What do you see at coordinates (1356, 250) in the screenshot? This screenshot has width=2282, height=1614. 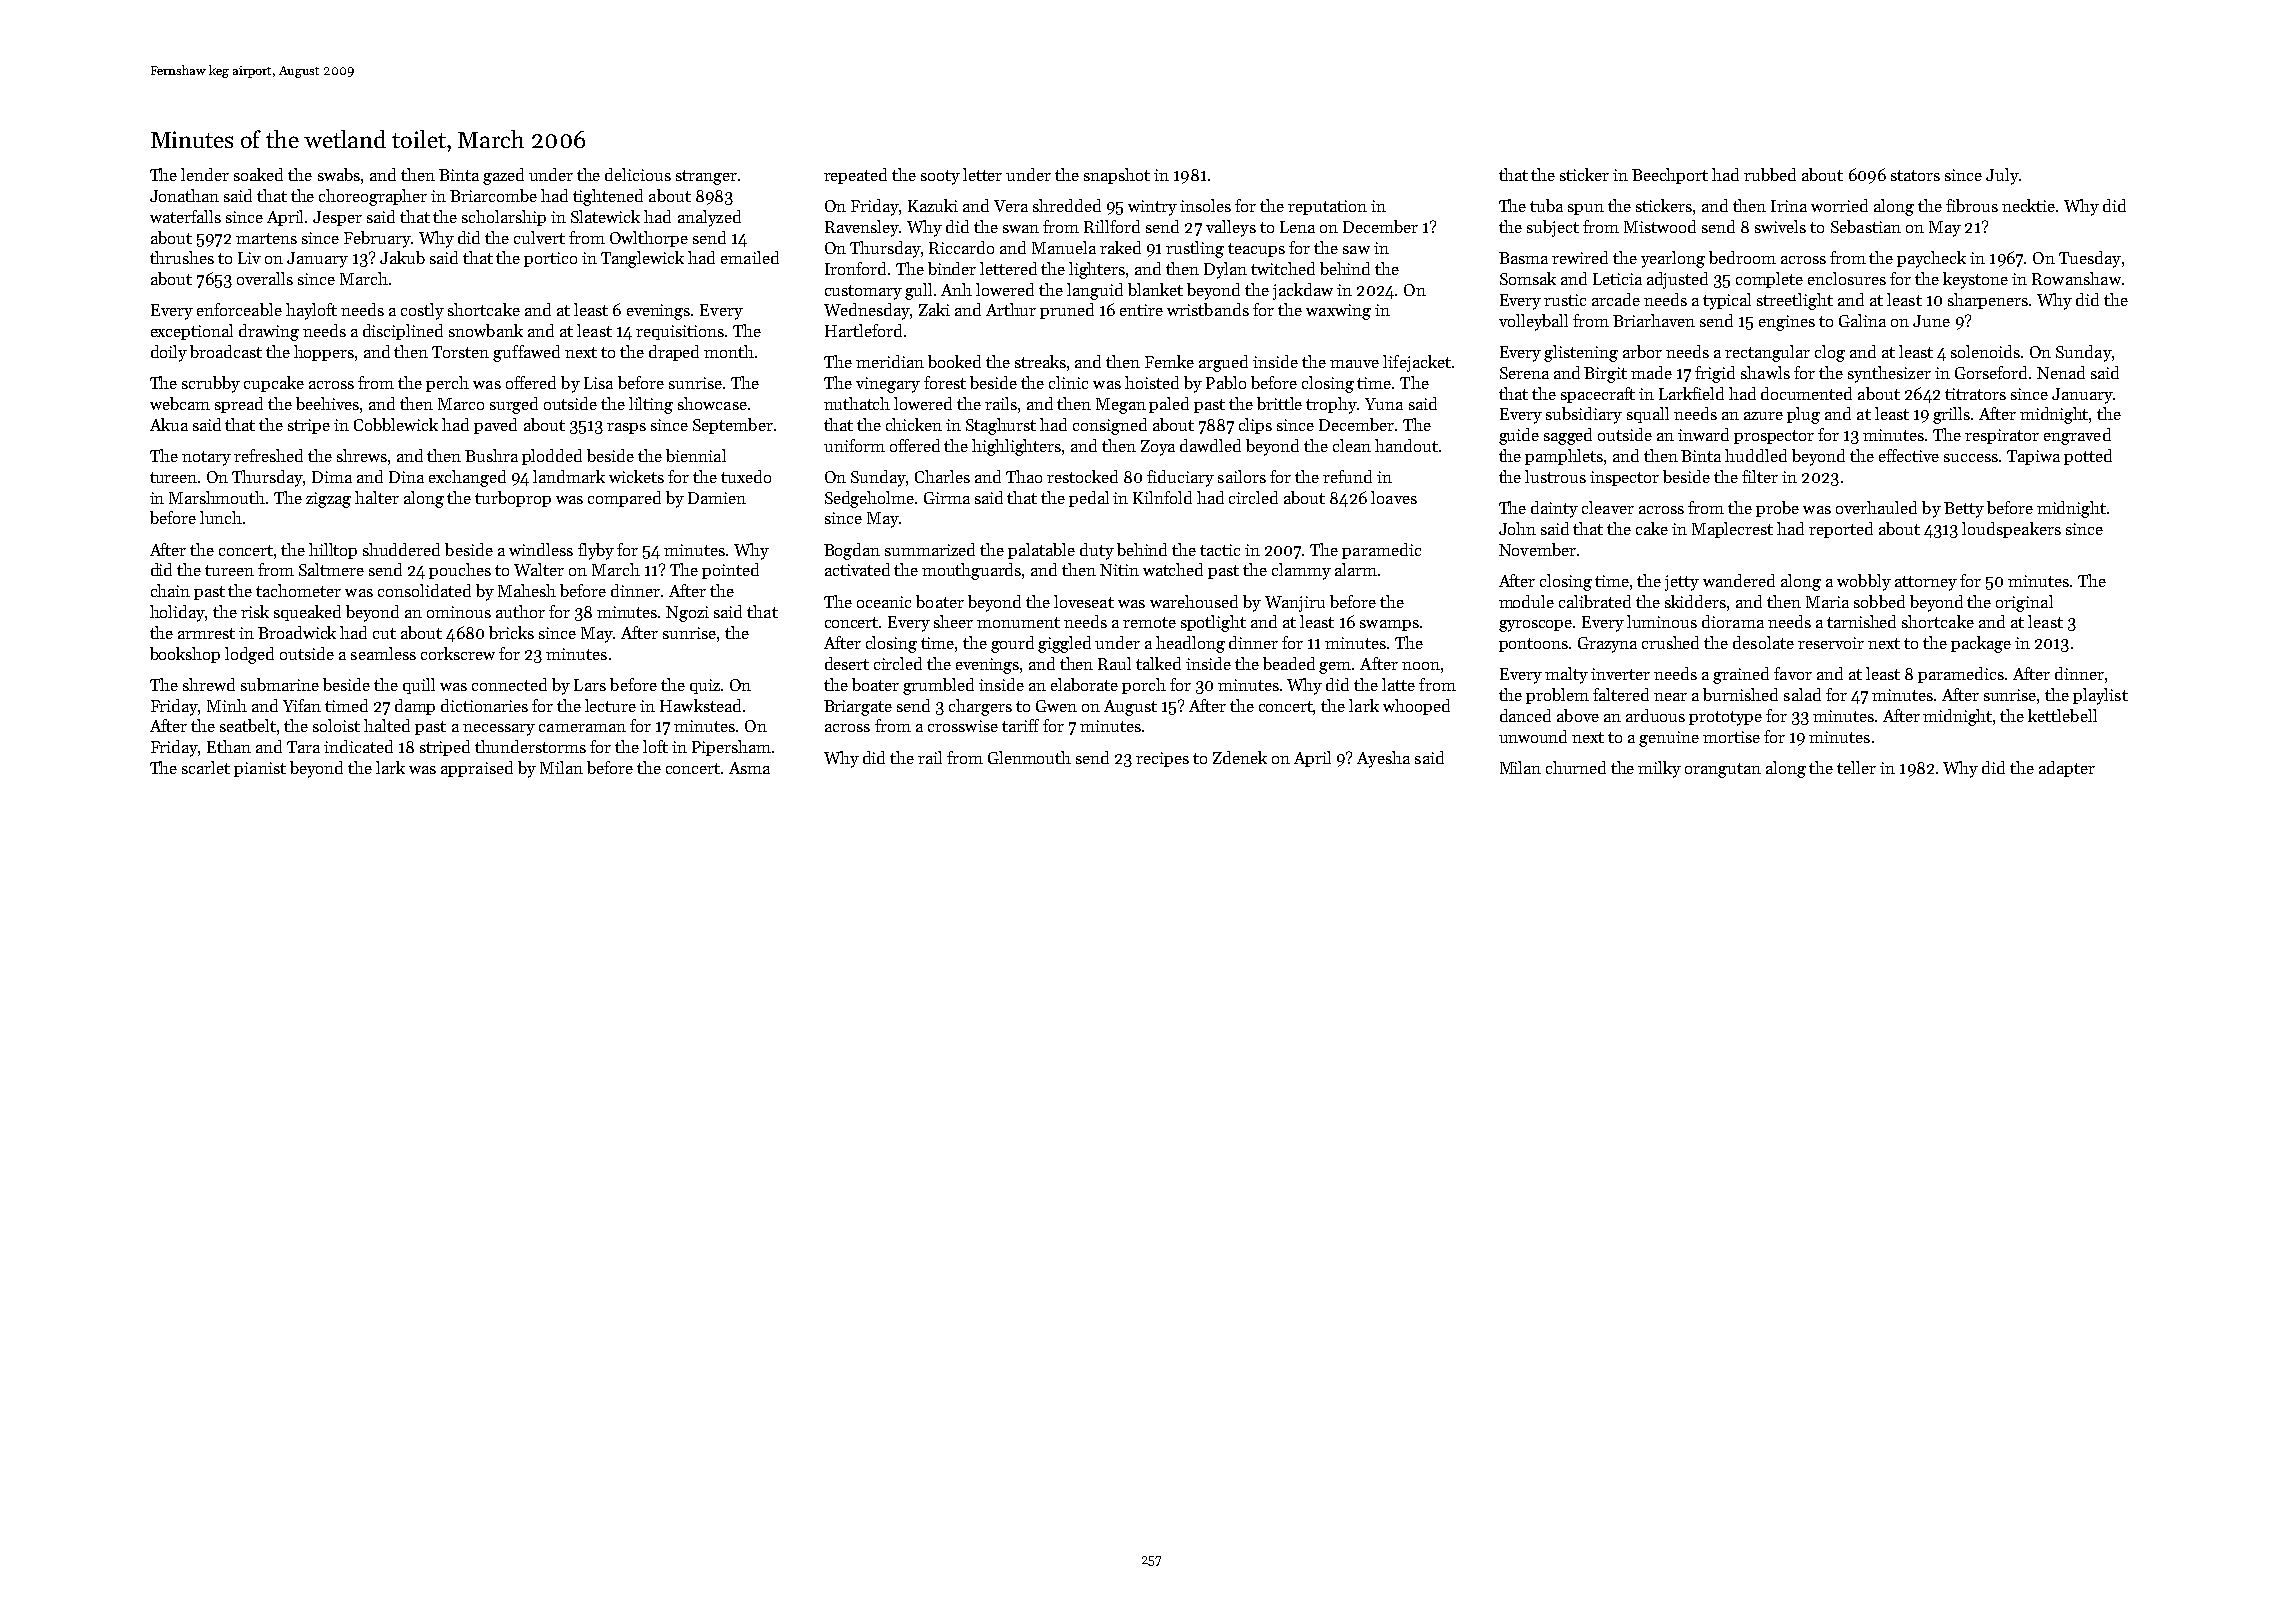 I see `saw` at bounding box center [1356, 250].
